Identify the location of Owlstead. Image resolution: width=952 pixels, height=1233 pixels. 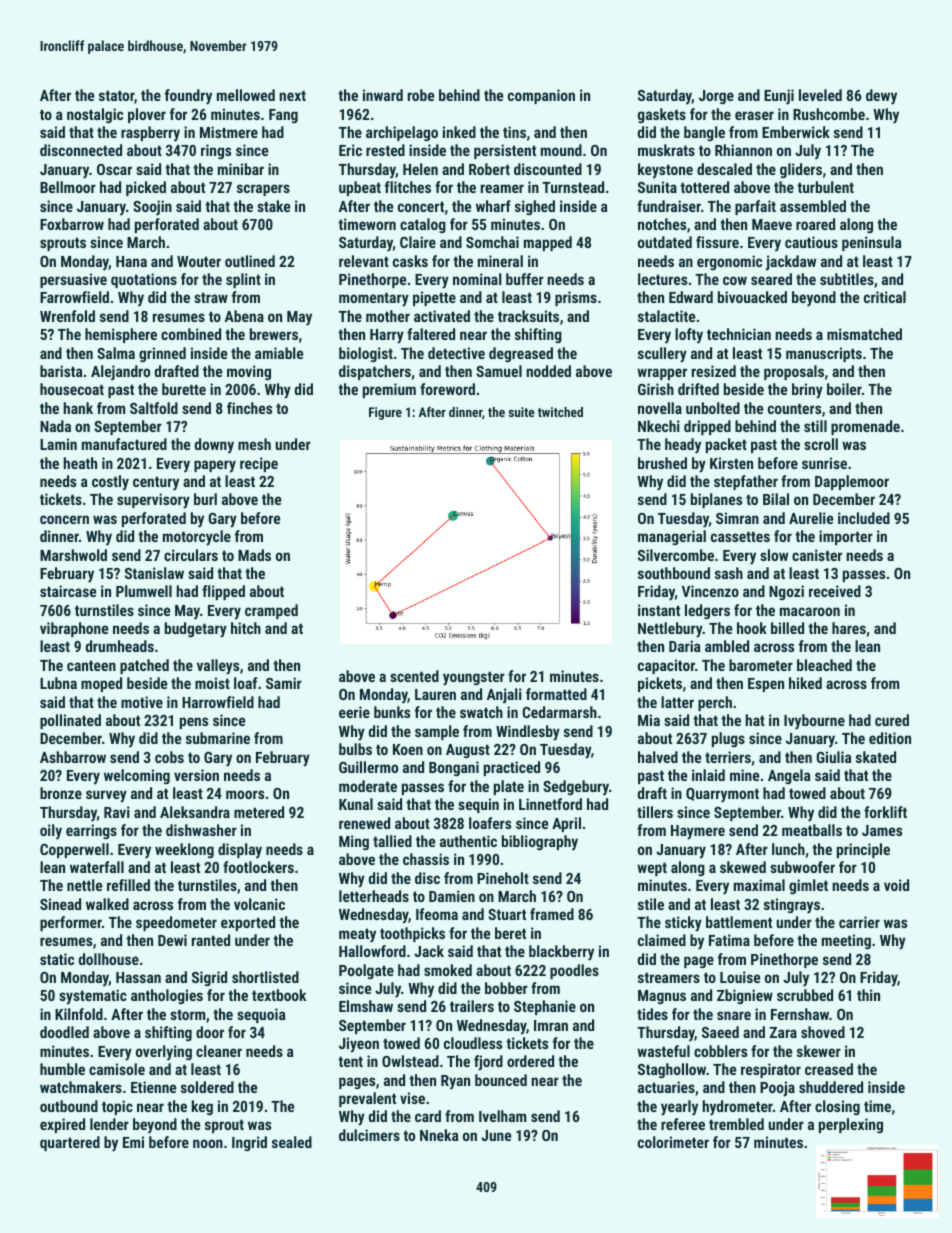
(410, 1061).
